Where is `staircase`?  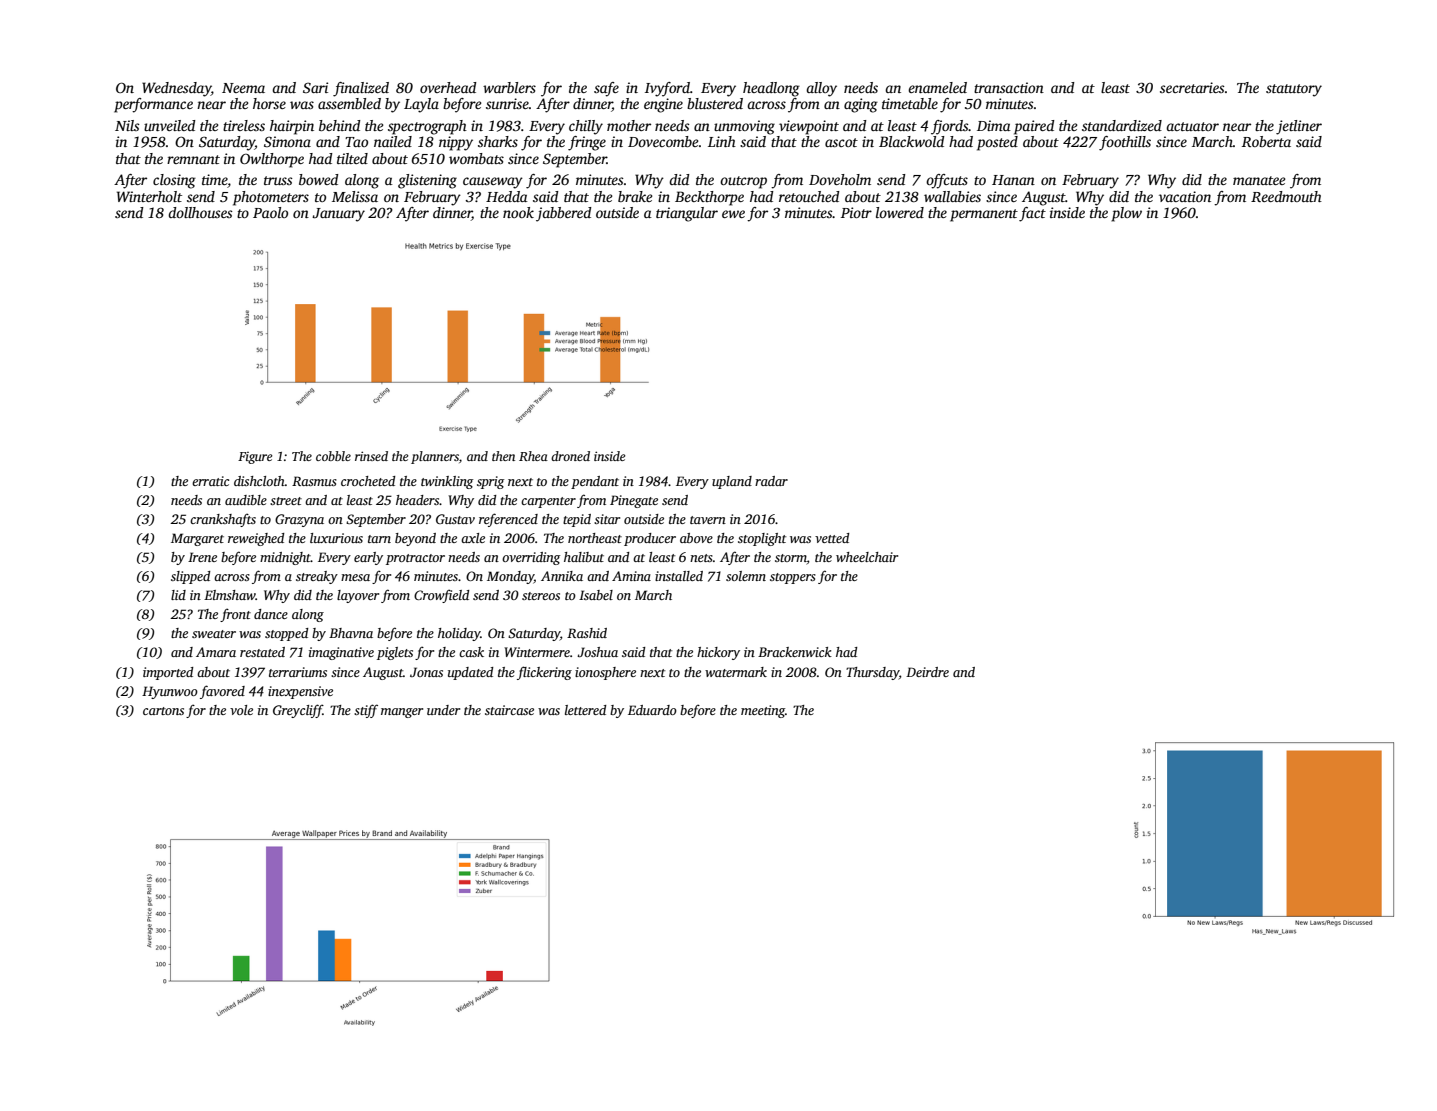 staircase is located at coordinates (509, 710).
